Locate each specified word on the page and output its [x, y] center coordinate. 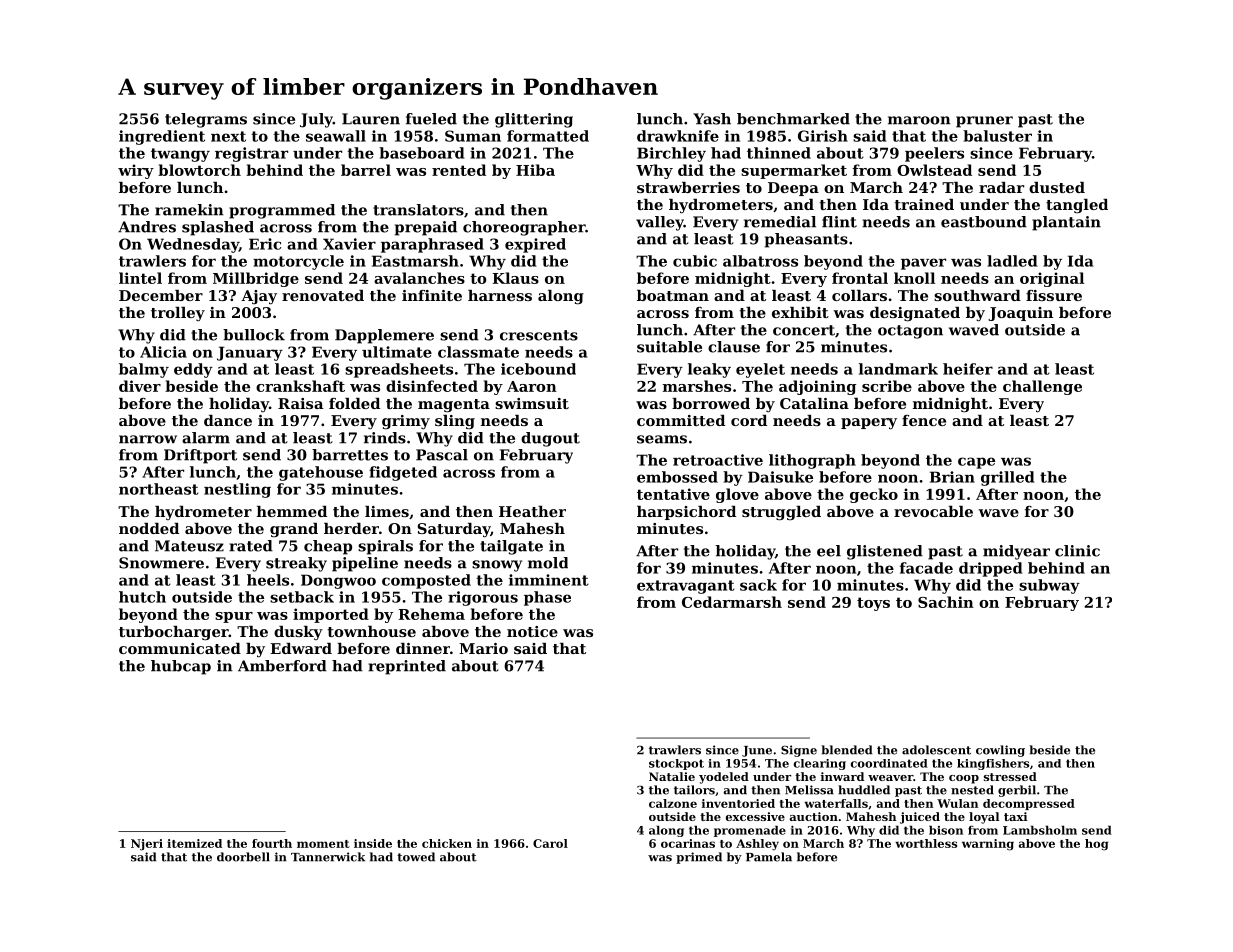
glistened [885, 552]
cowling [1000, 751]
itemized [194, 843]
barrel [366, 170]
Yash [712, 119]
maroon [919, 120]
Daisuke [780, 477]
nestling [237, 490]
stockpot [676, 764]
